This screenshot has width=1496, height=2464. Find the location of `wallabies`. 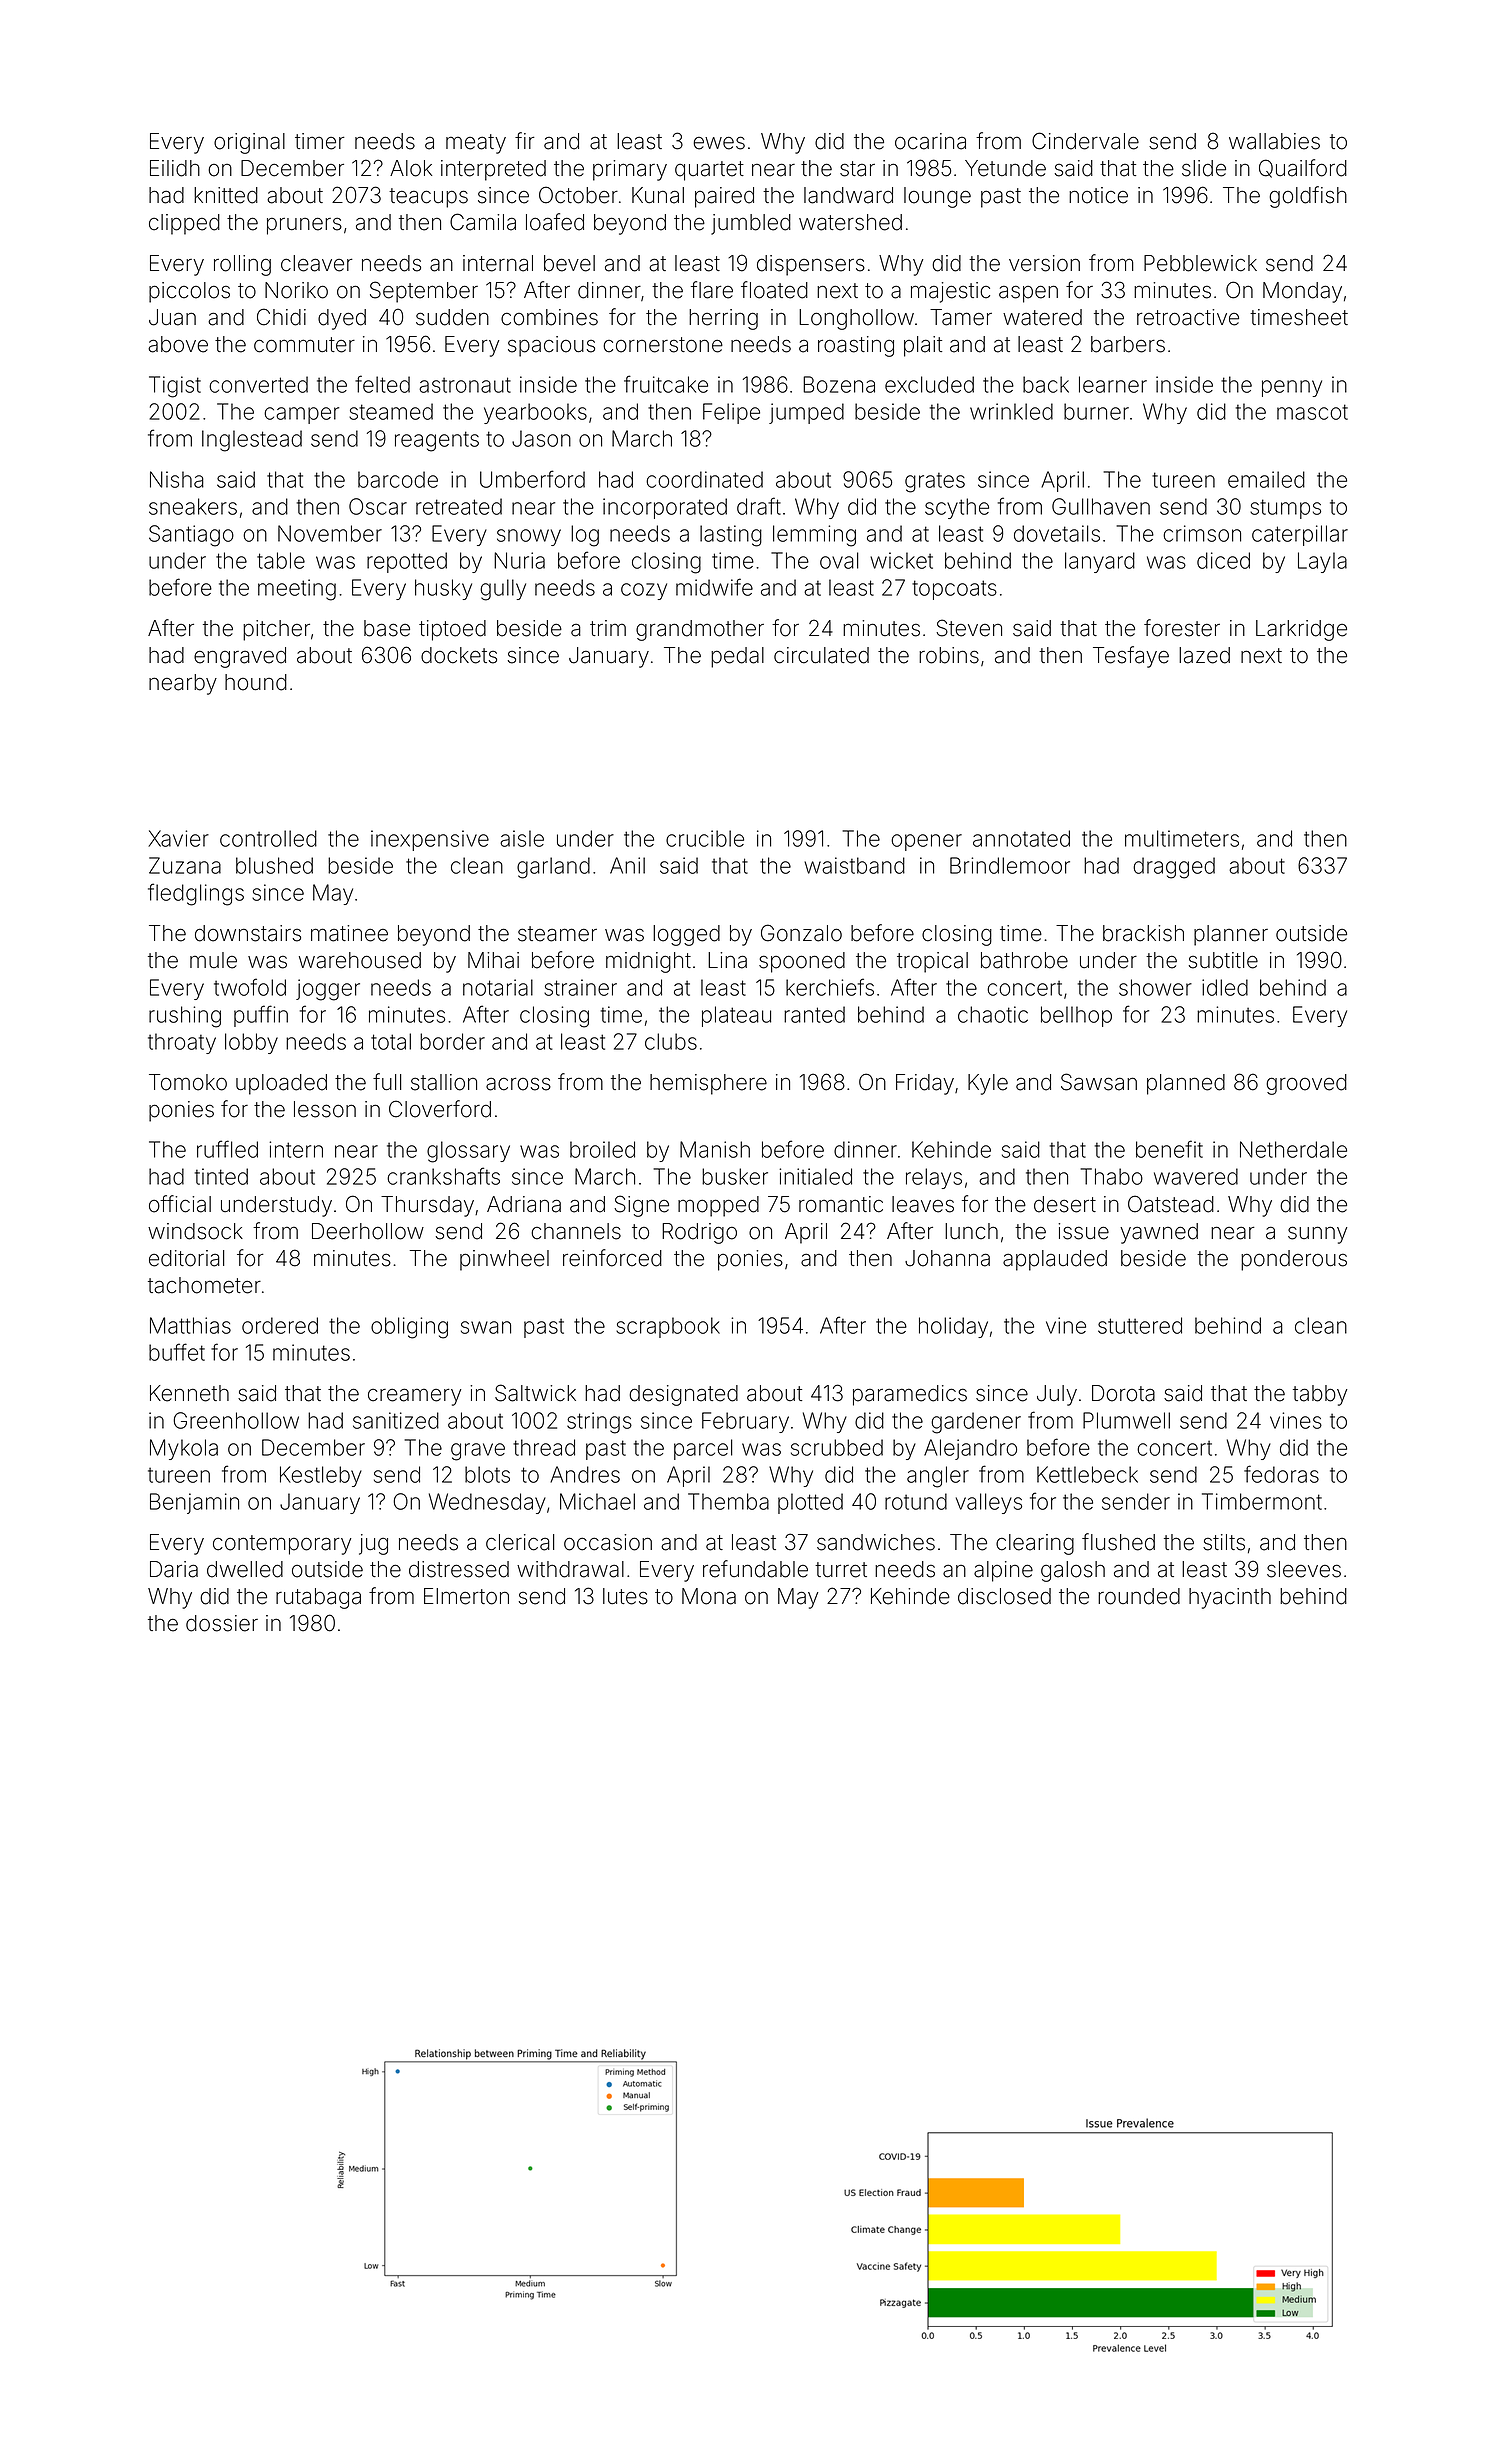

wallabies is located at coordinates (1274, 141).
